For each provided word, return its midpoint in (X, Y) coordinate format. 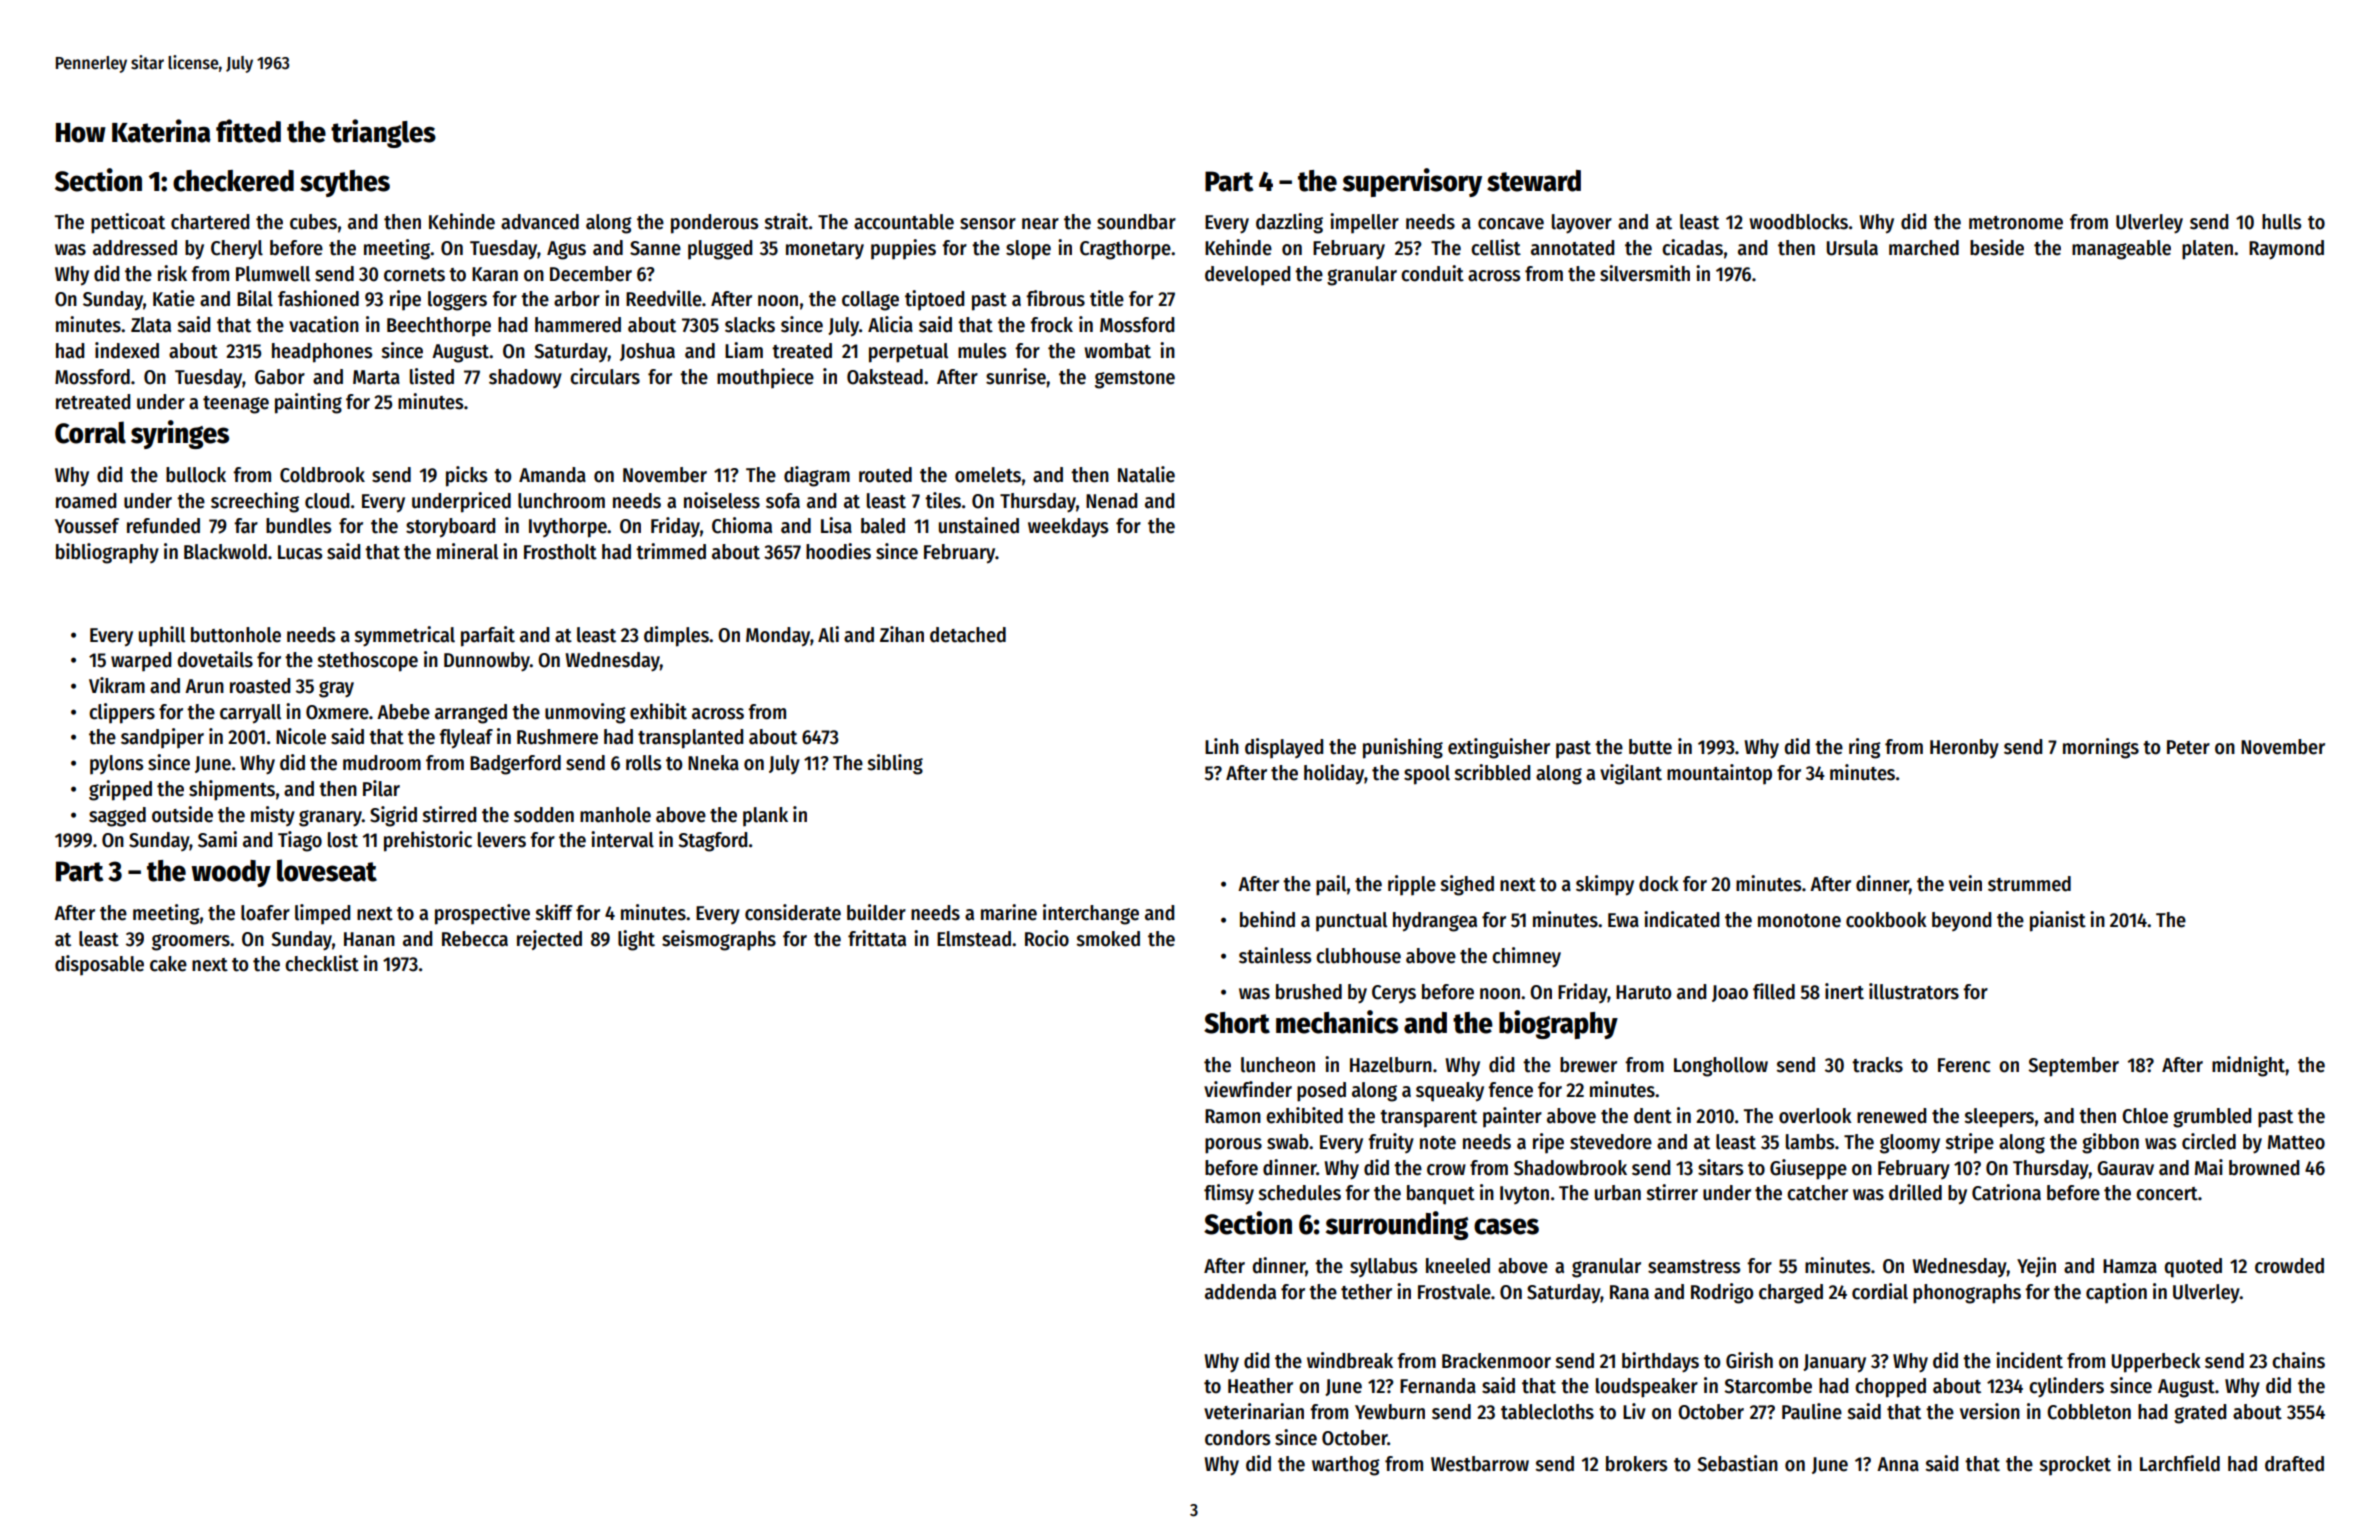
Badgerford (515, 765)
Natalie (1146, 474)
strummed (2029, 884)
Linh (1222, 746)
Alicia (890, 324)
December (591, 274)
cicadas (1692, 247)
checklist (322, 963)
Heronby (1964, 748)
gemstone (1135, 380)
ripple (1412, 885)
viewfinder (1248, 1089)
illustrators (1914, 991)
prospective (482, 914)
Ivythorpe (568, 528)
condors (1237, 1438)
